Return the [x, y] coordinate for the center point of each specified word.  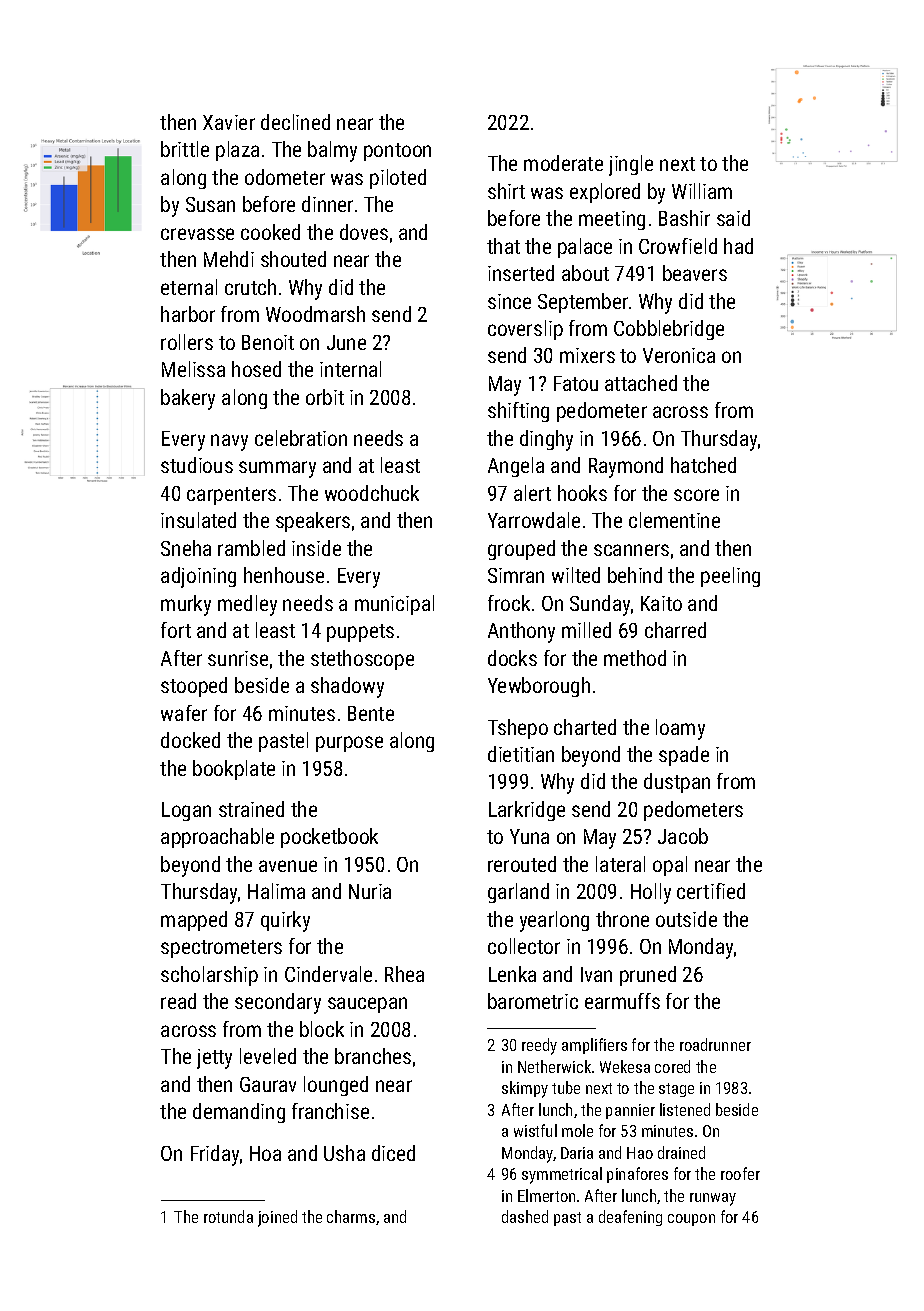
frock [509, 603]
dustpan [677, 783]
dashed [525, 1216]
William [702, 191]
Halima [276, 891]
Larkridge [527, 811]
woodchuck [372, 493]
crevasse [197, 234]
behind [635, 575]
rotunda [228, 1216]
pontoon [397, 152]
